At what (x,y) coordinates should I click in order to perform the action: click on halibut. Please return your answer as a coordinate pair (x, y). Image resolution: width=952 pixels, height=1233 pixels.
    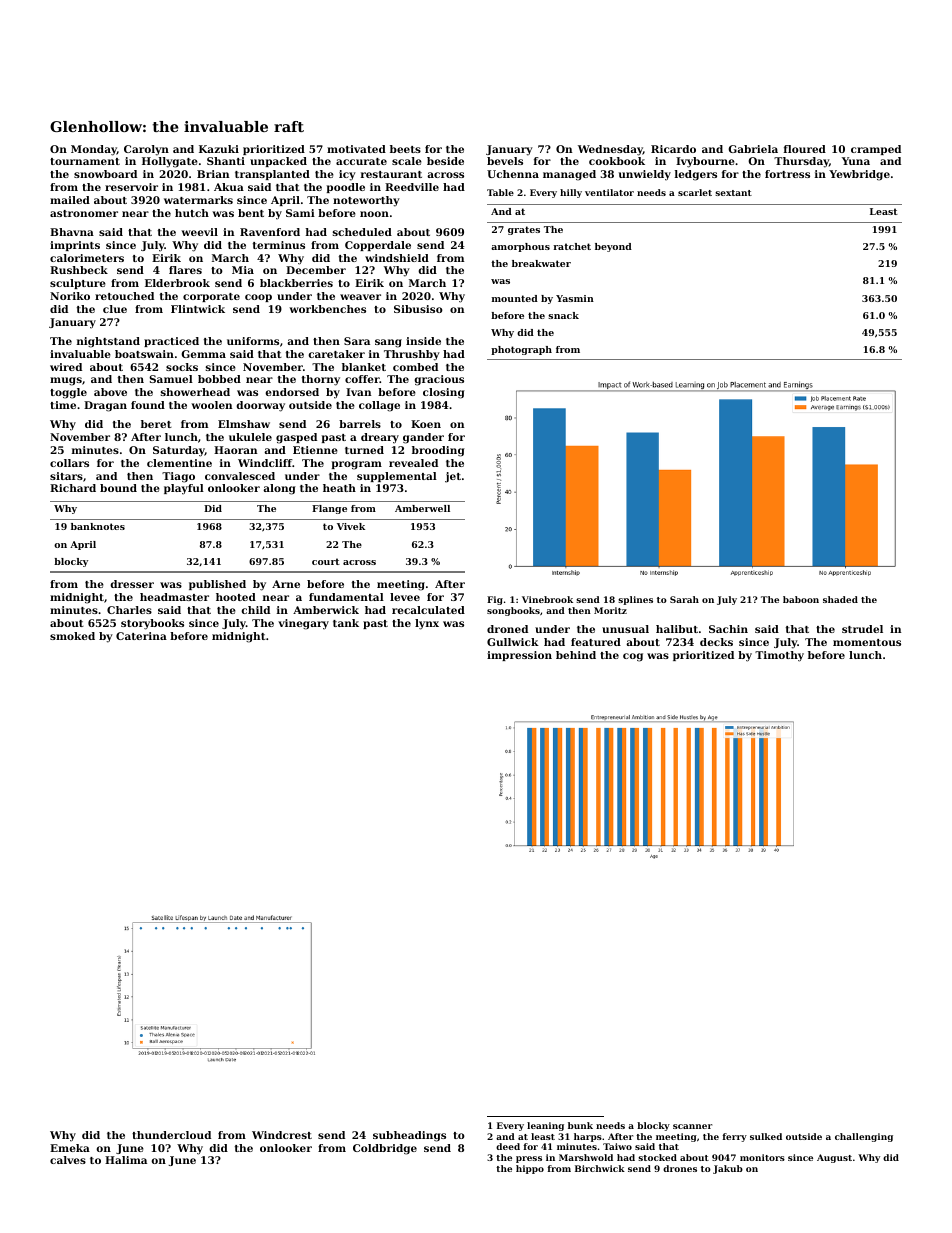
    Looking at the image, I should click on (677, 629).
